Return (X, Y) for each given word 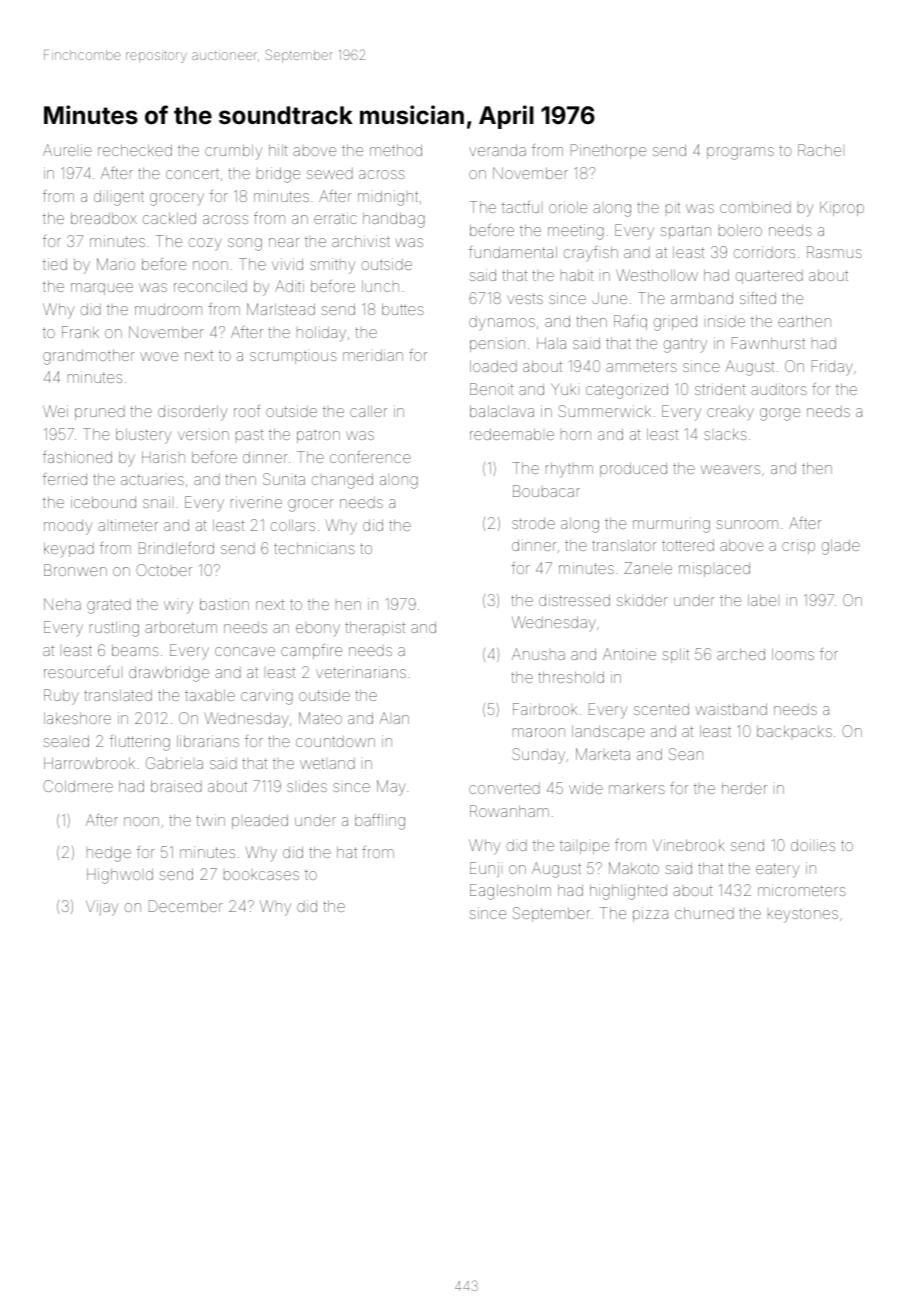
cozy (205, 244)
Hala (551, 343)
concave (245, 651)
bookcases (261, 875)
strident (720, 389)
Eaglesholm (510, 892)
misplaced (714, 569)
